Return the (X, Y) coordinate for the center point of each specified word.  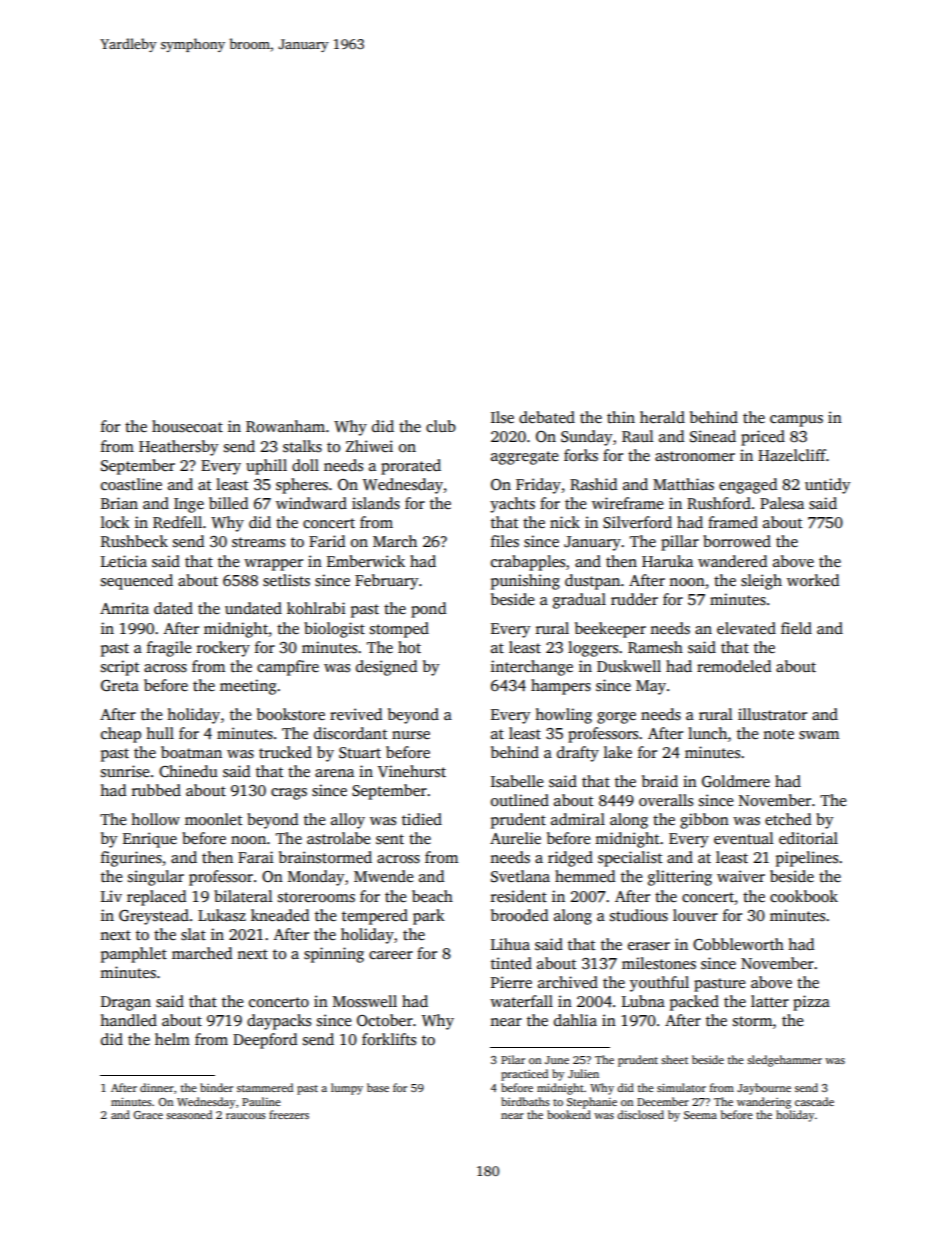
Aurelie (515, 838)
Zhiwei (369, 446)
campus (796, 421)
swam (819, 735)
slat (193, 934)
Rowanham (285, 426)
